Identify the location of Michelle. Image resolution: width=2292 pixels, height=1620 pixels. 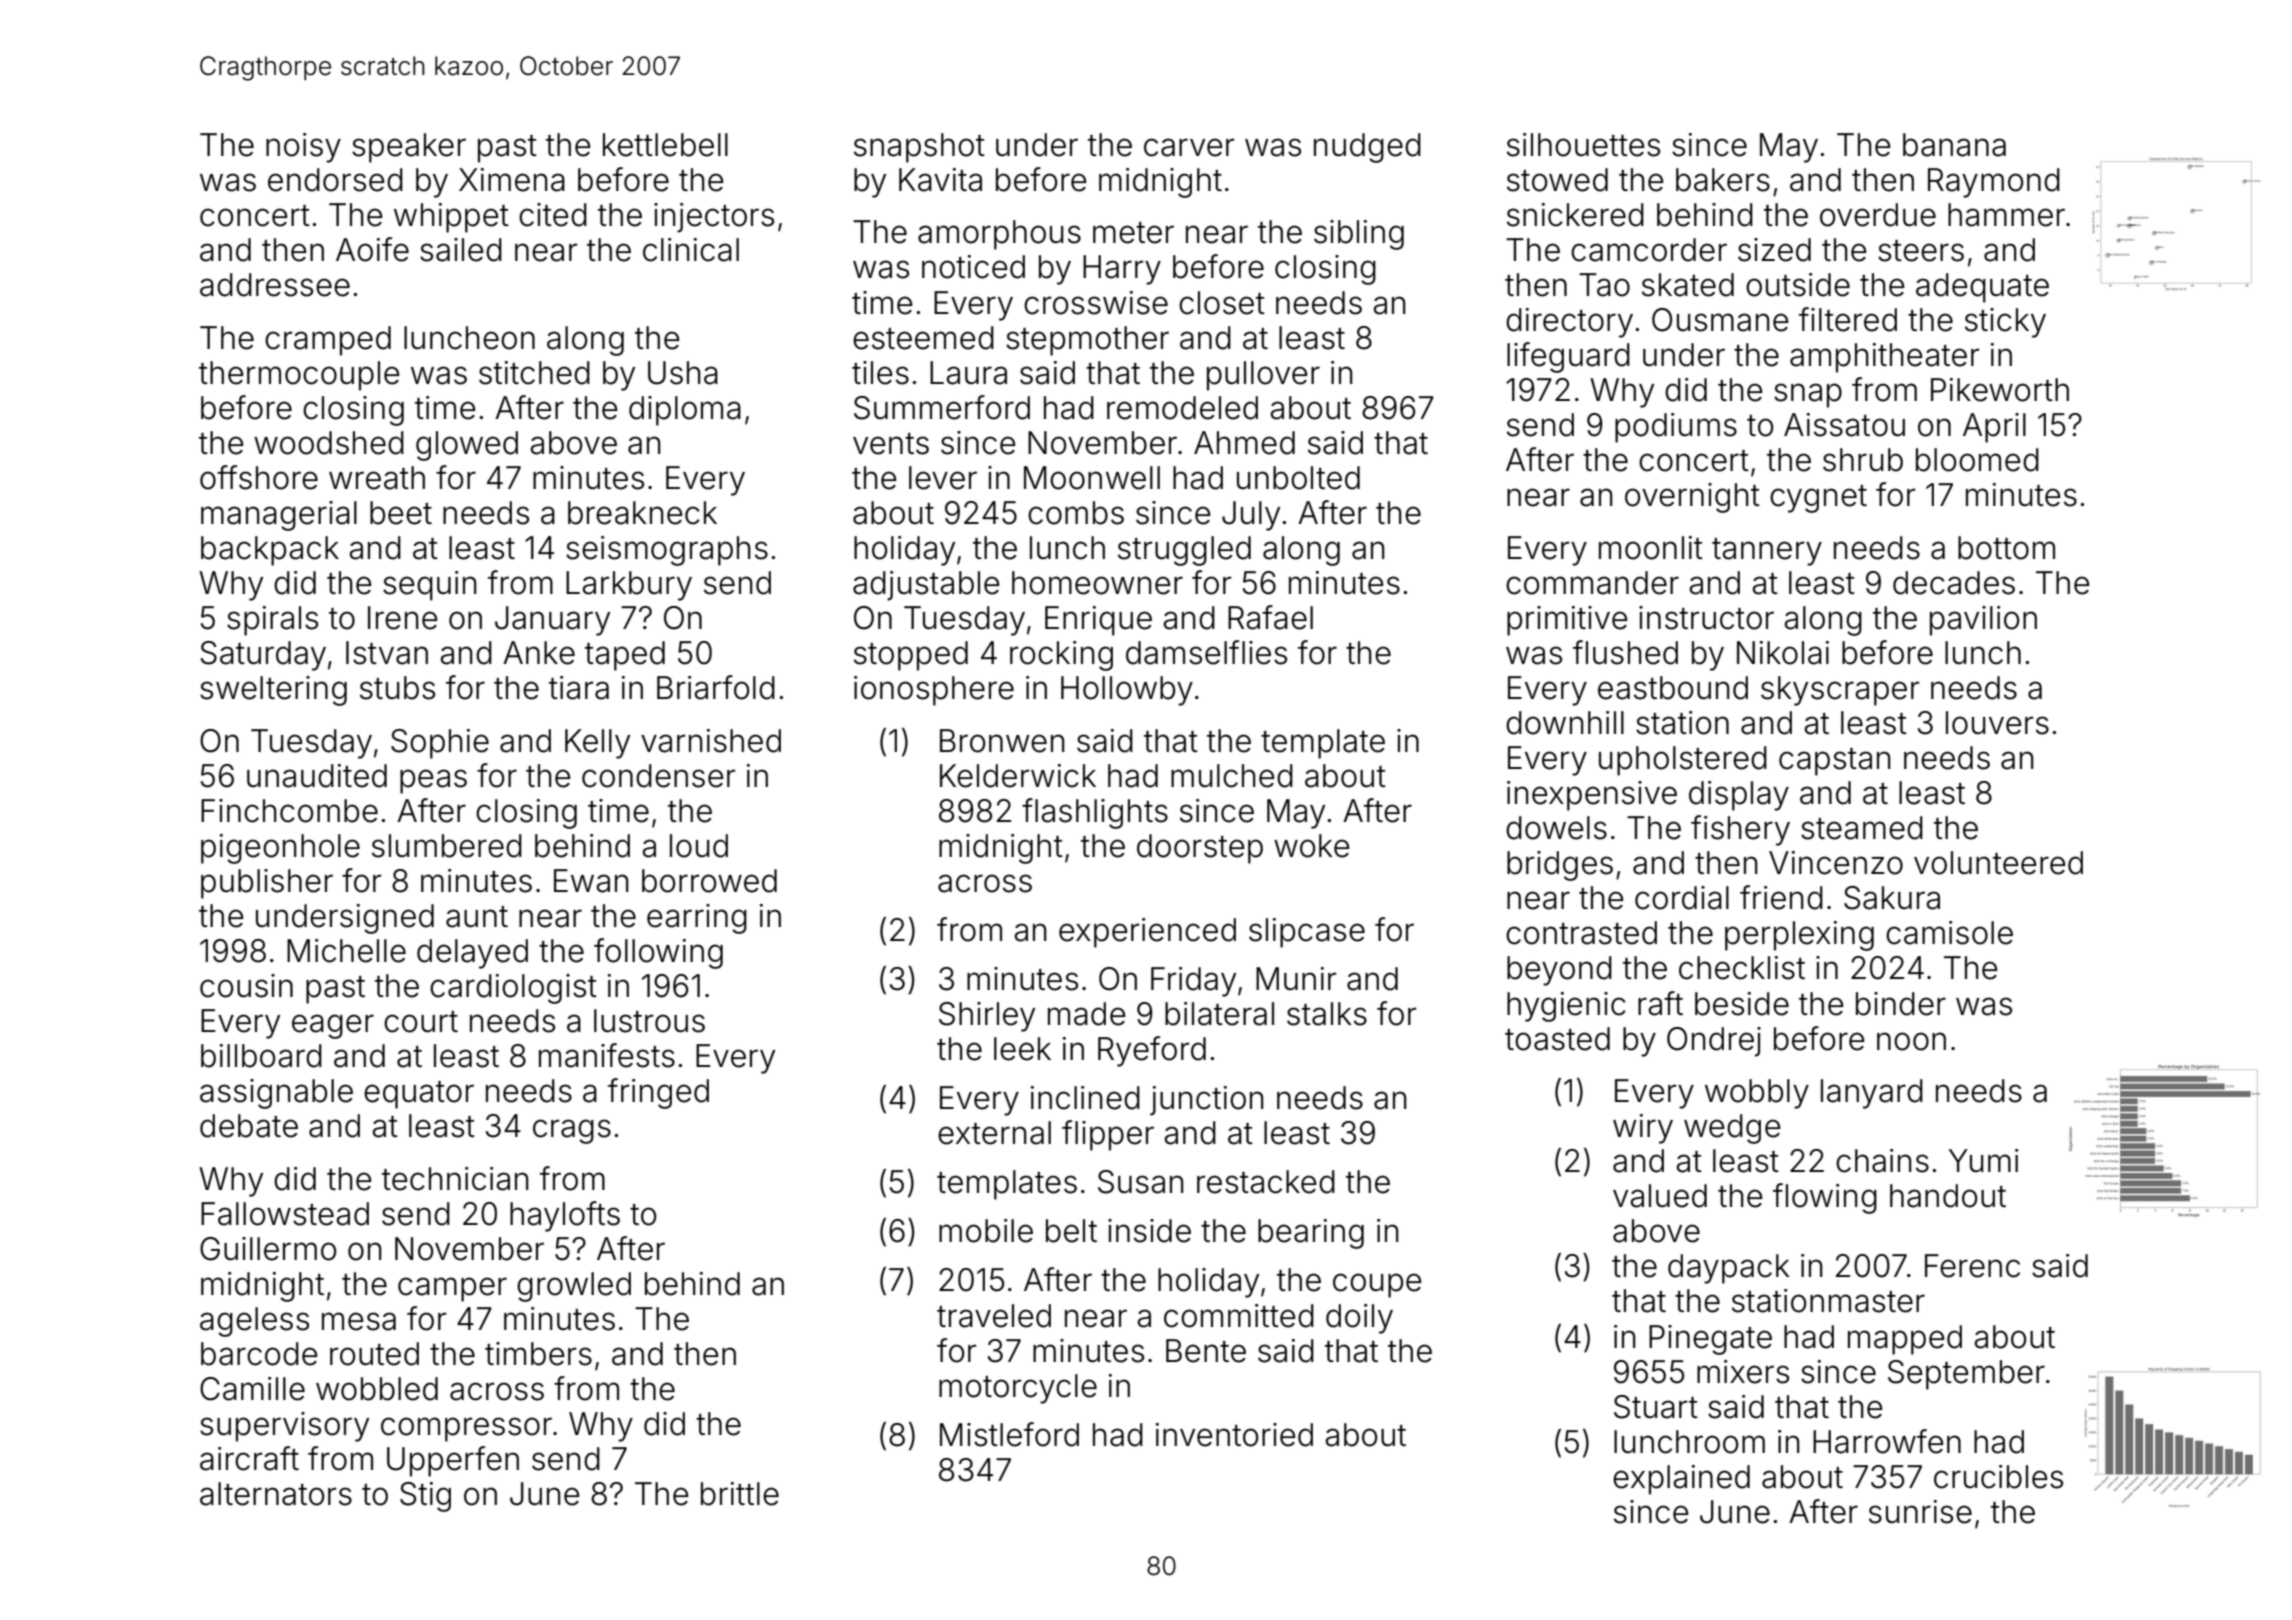
(346, 951).
